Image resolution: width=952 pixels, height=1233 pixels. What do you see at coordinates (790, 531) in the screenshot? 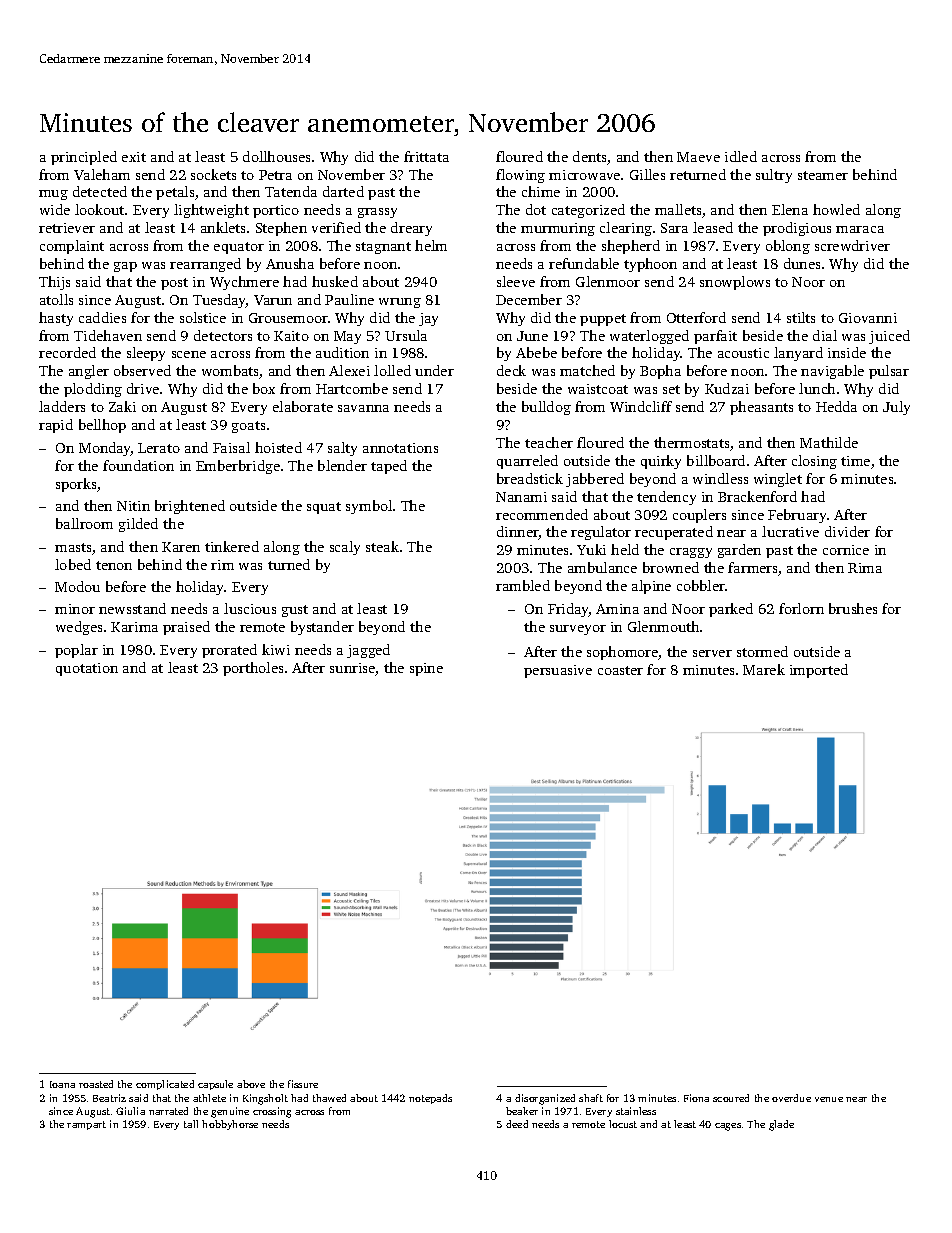
I see `lucrative` at bounding box center [790, 531].
